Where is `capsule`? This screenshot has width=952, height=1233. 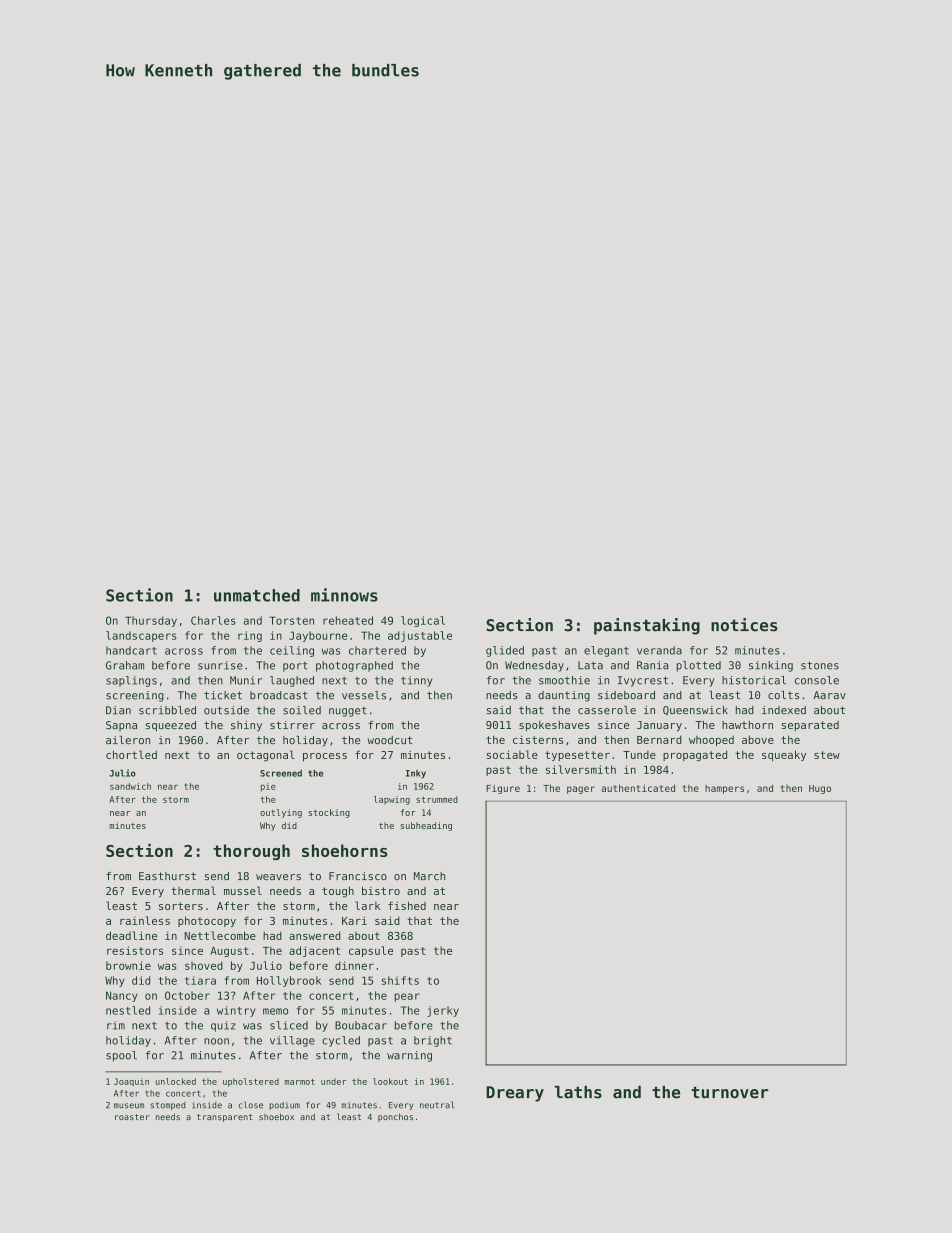
capsule is located at coordinates (371, 951).
